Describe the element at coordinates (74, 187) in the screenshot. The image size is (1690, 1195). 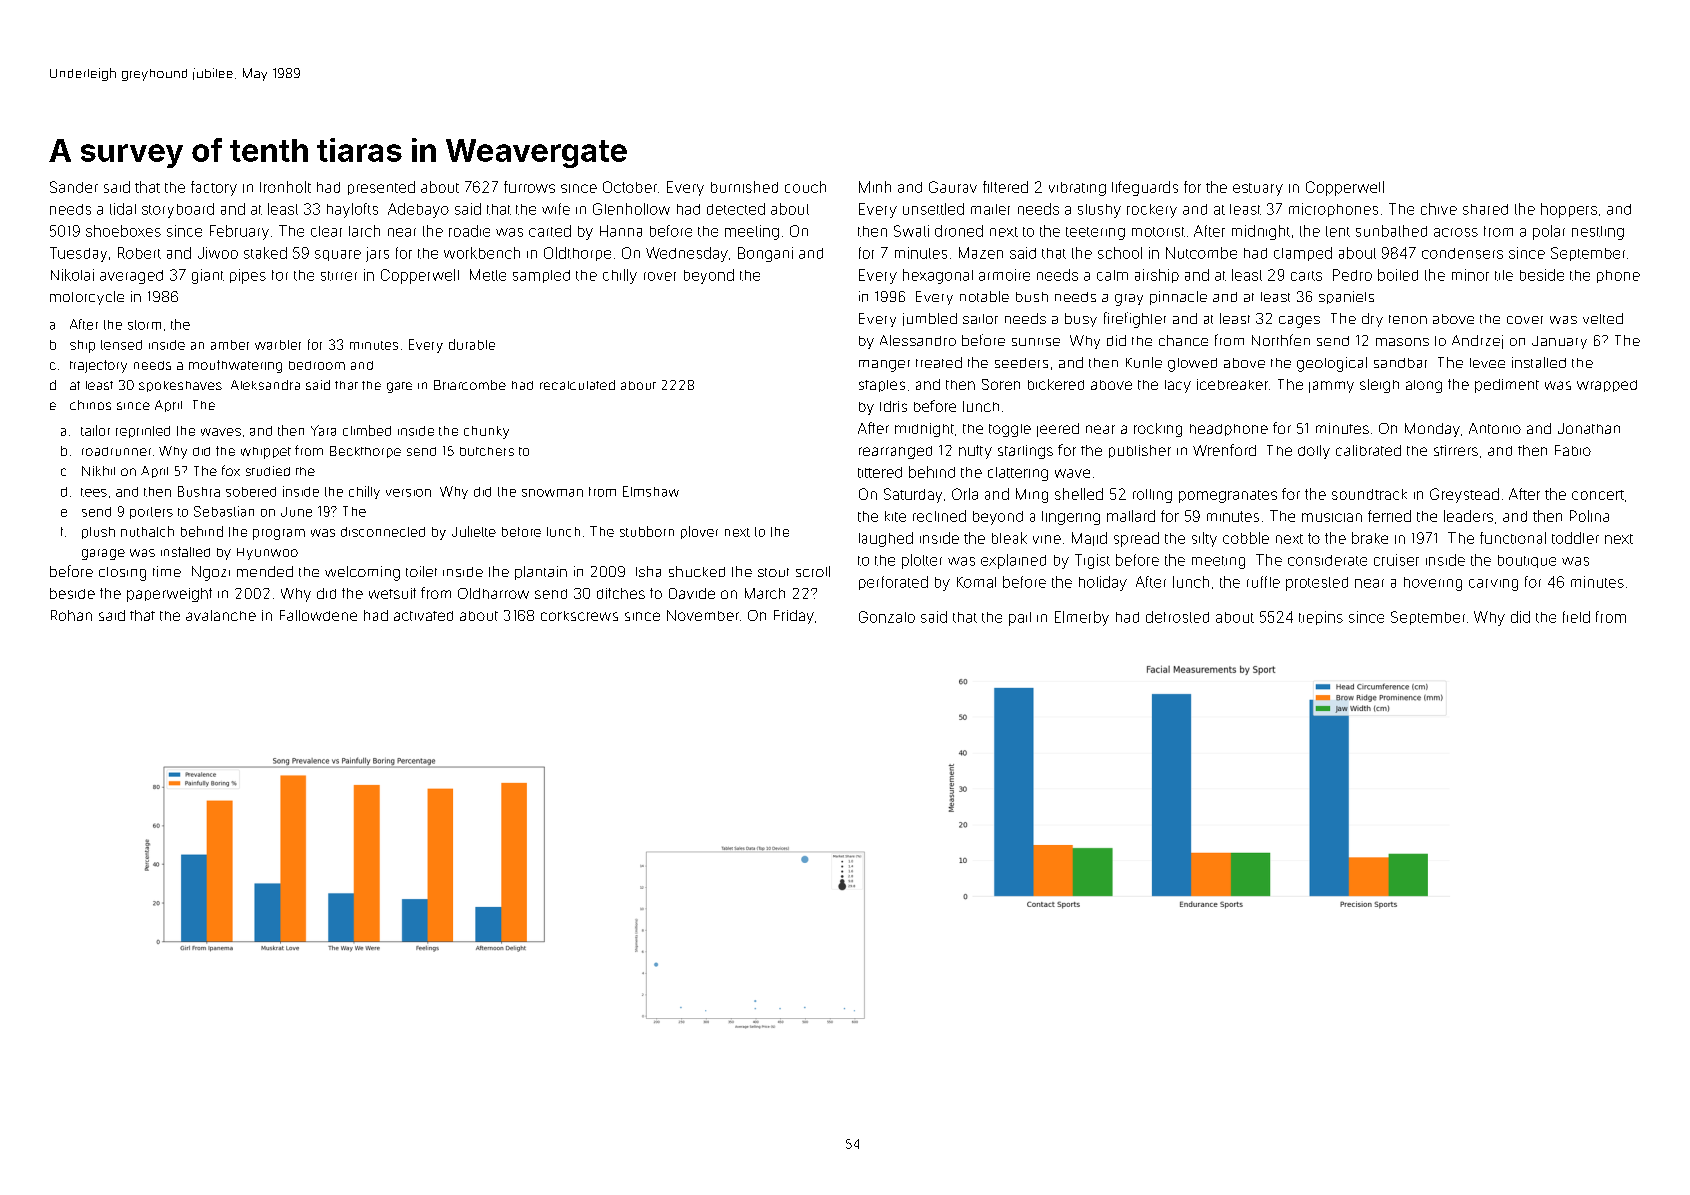
I see `Sander` at that location.
